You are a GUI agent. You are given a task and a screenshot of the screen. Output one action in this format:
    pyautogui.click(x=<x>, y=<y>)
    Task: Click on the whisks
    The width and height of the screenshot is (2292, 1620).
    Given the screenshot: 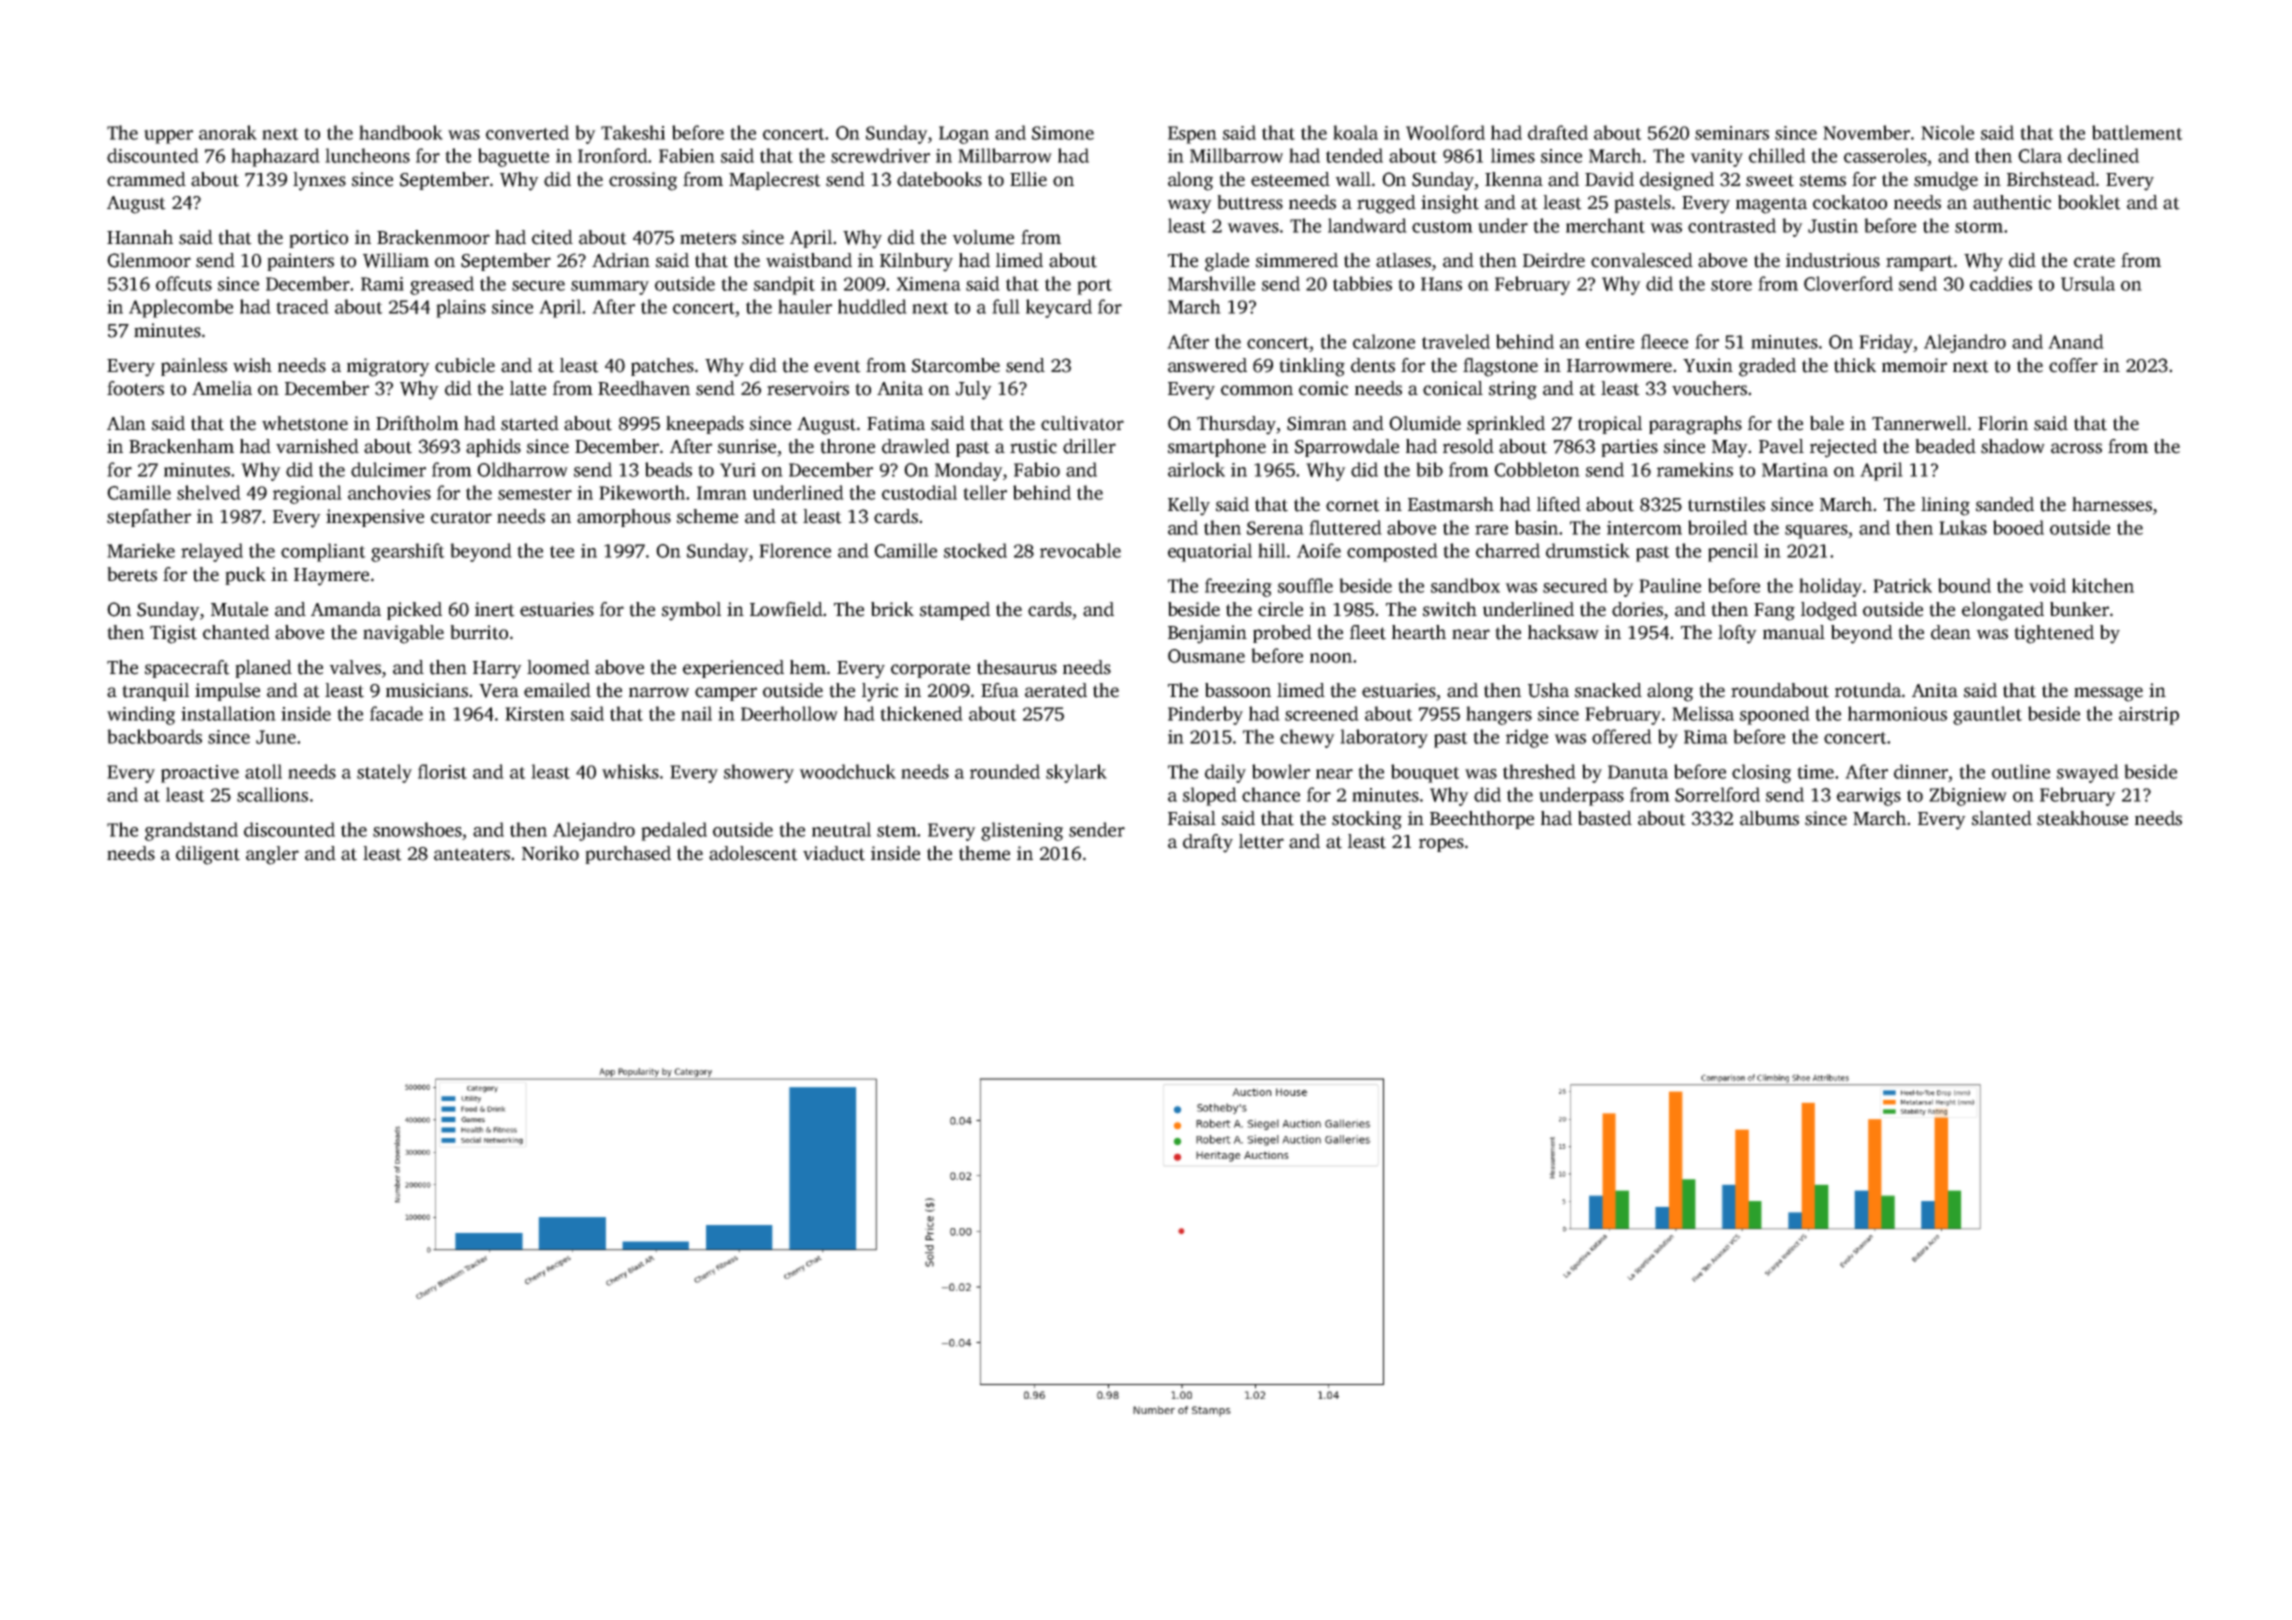 What is the action you would take?
    pyautogui.click(x=630, y=771)
